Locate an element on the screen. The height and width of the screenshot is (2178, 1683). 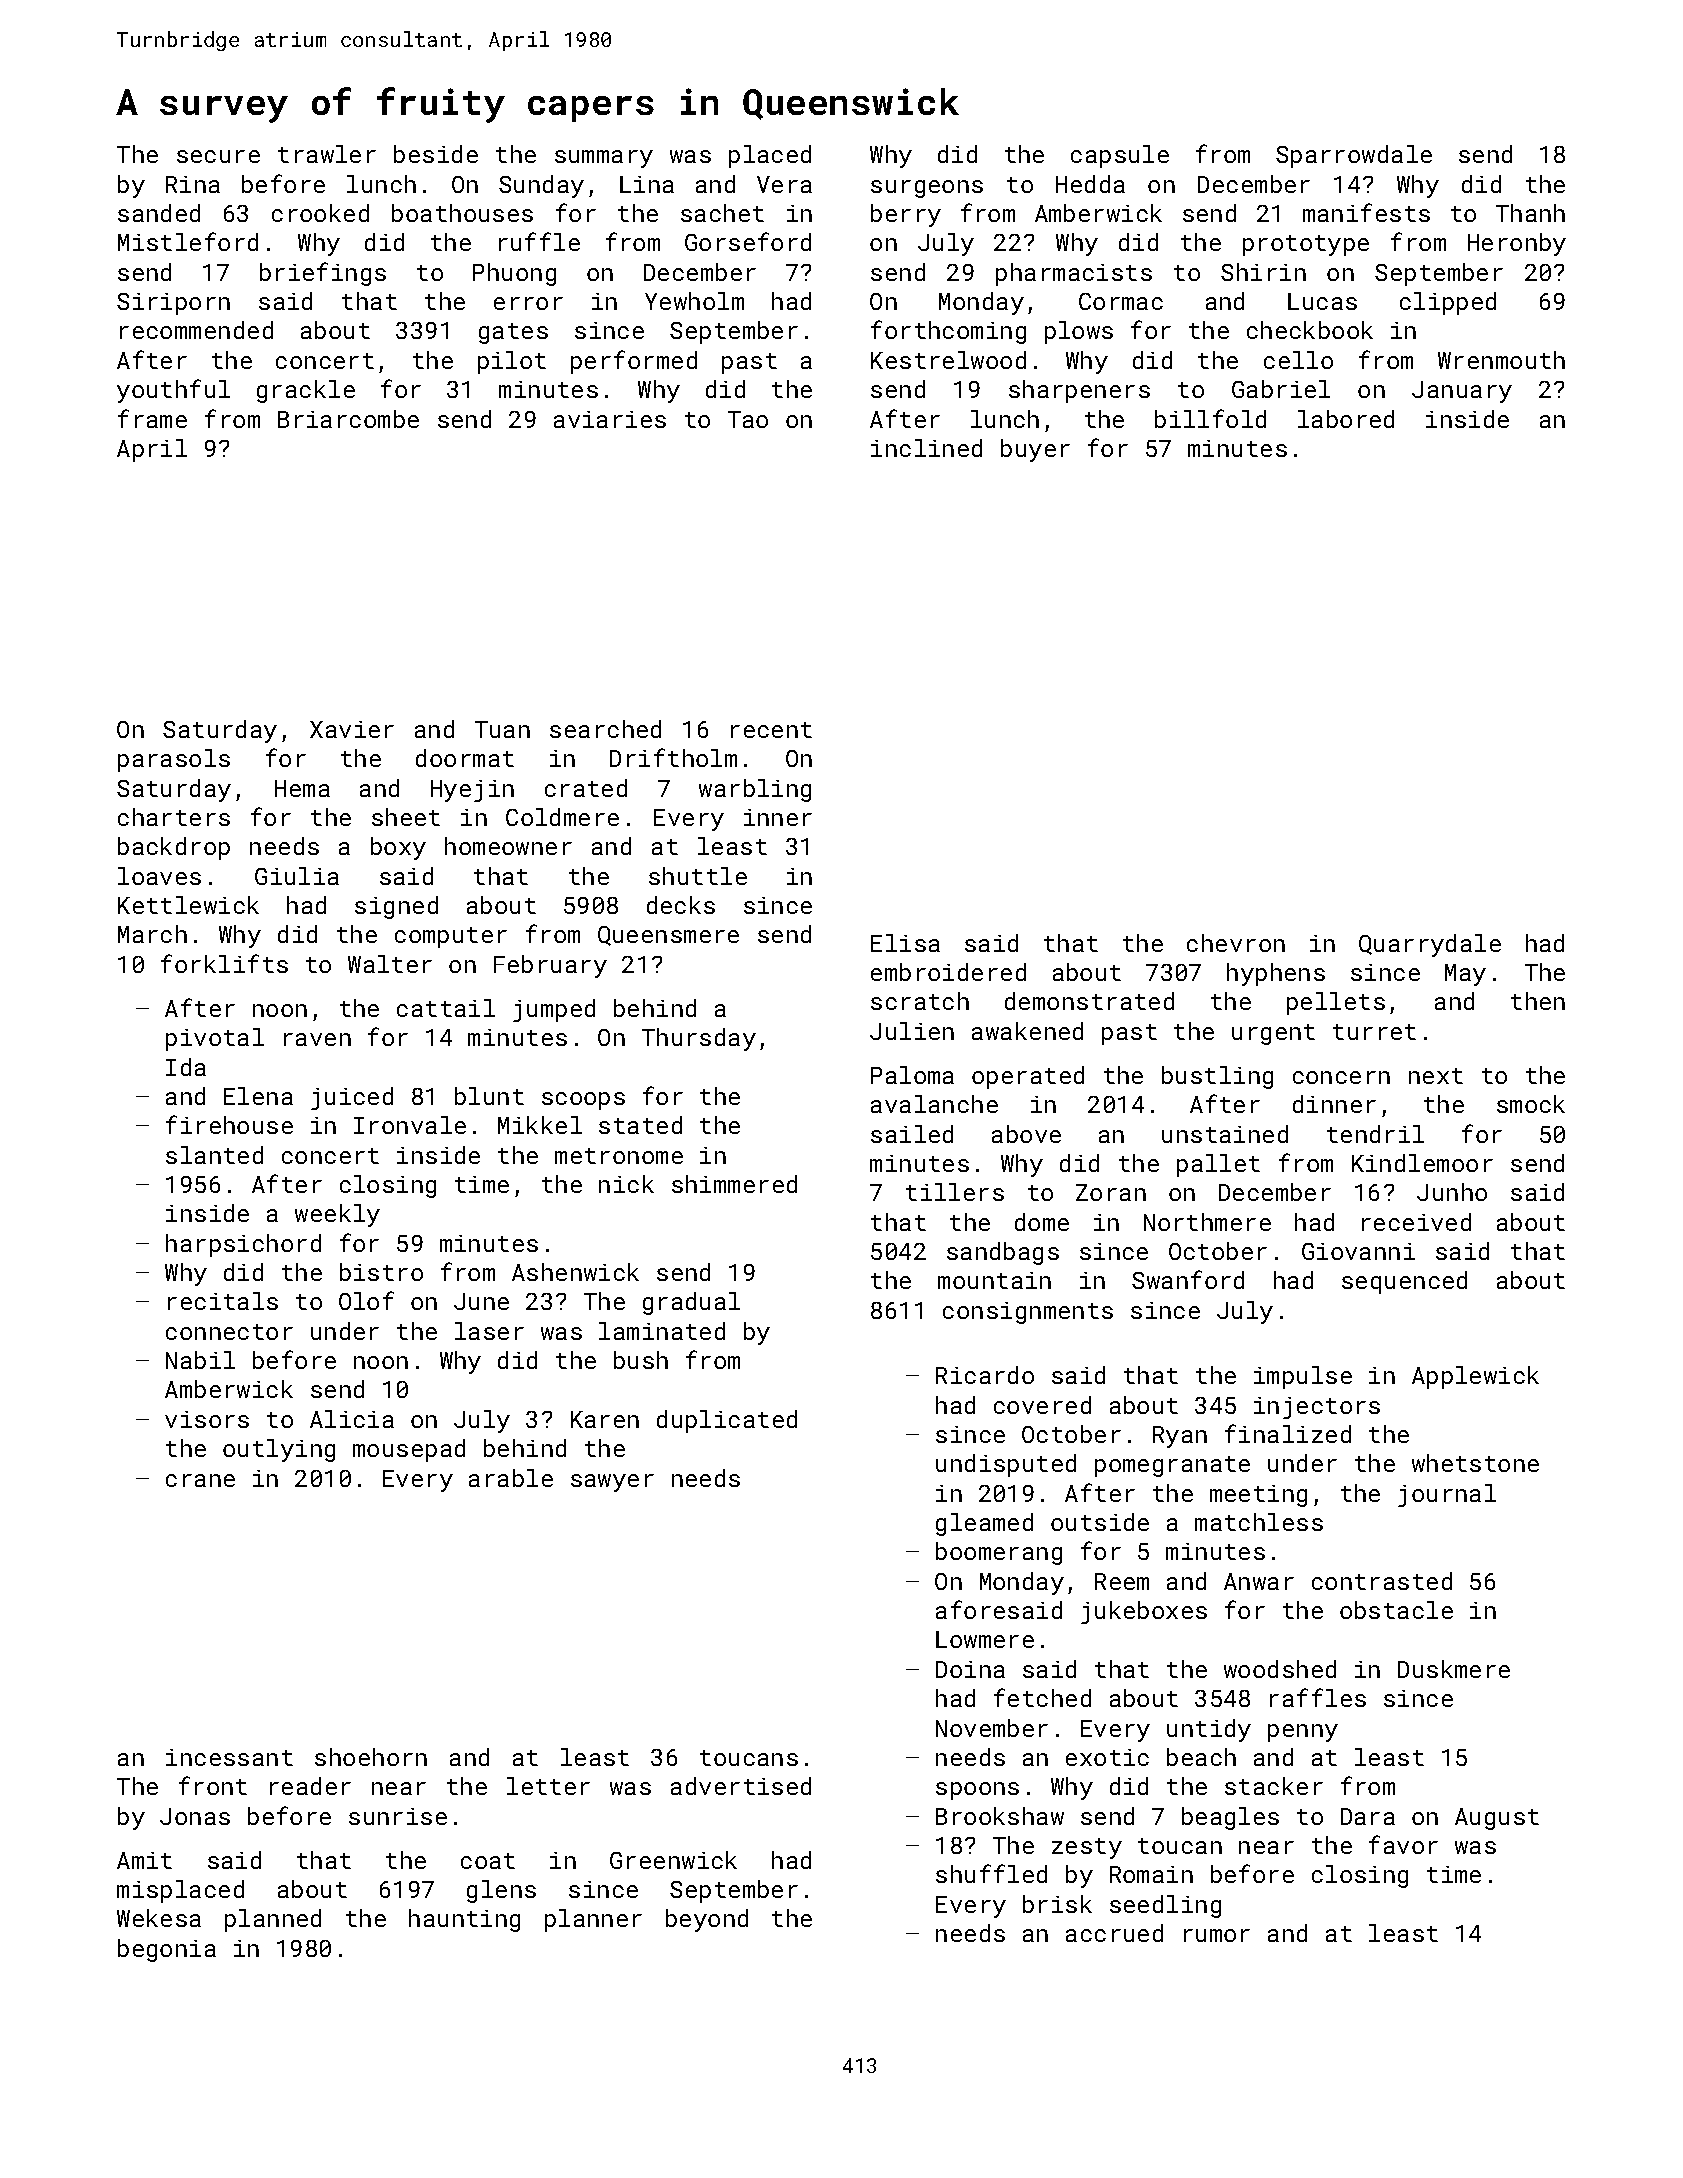
Sparrowdale is located at coordinates (1354, 156).
